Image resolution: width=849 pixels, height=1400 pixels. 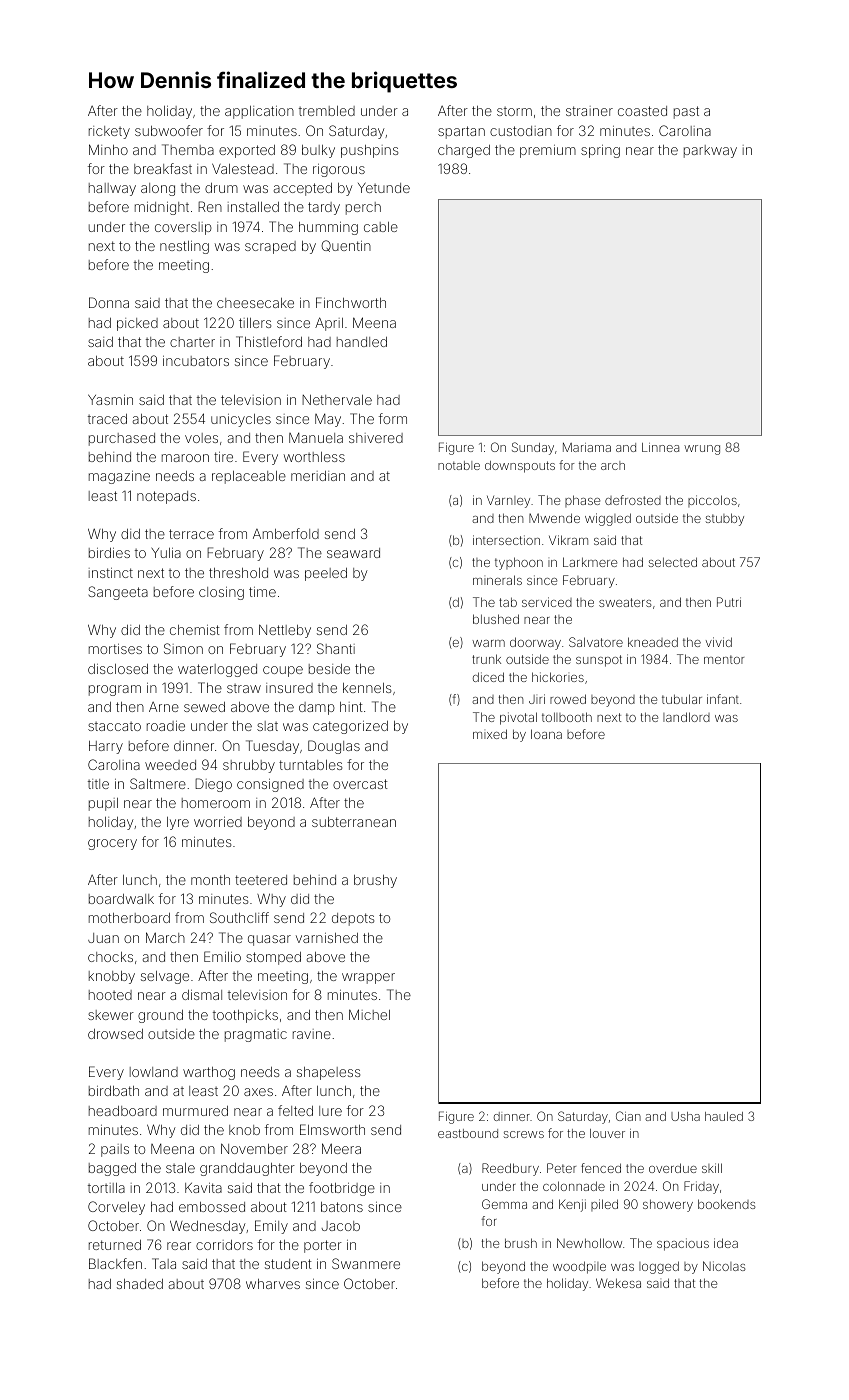 I want to click on worthless, so click(x=314, y=457).
